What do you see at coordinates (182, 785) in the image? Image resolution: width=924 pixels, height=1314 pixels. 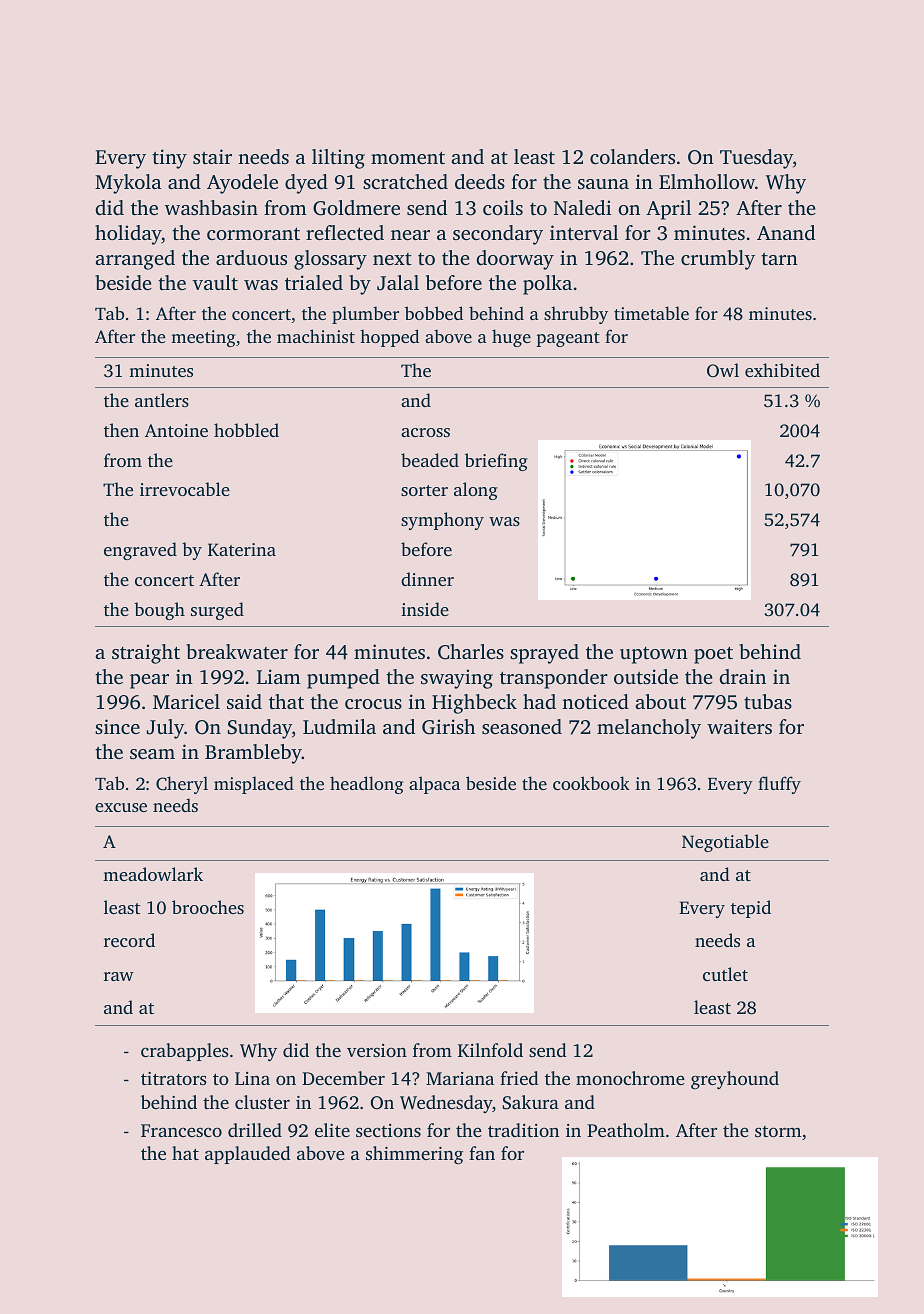 I see `Cheryl` at bounding box center [182, 785].
